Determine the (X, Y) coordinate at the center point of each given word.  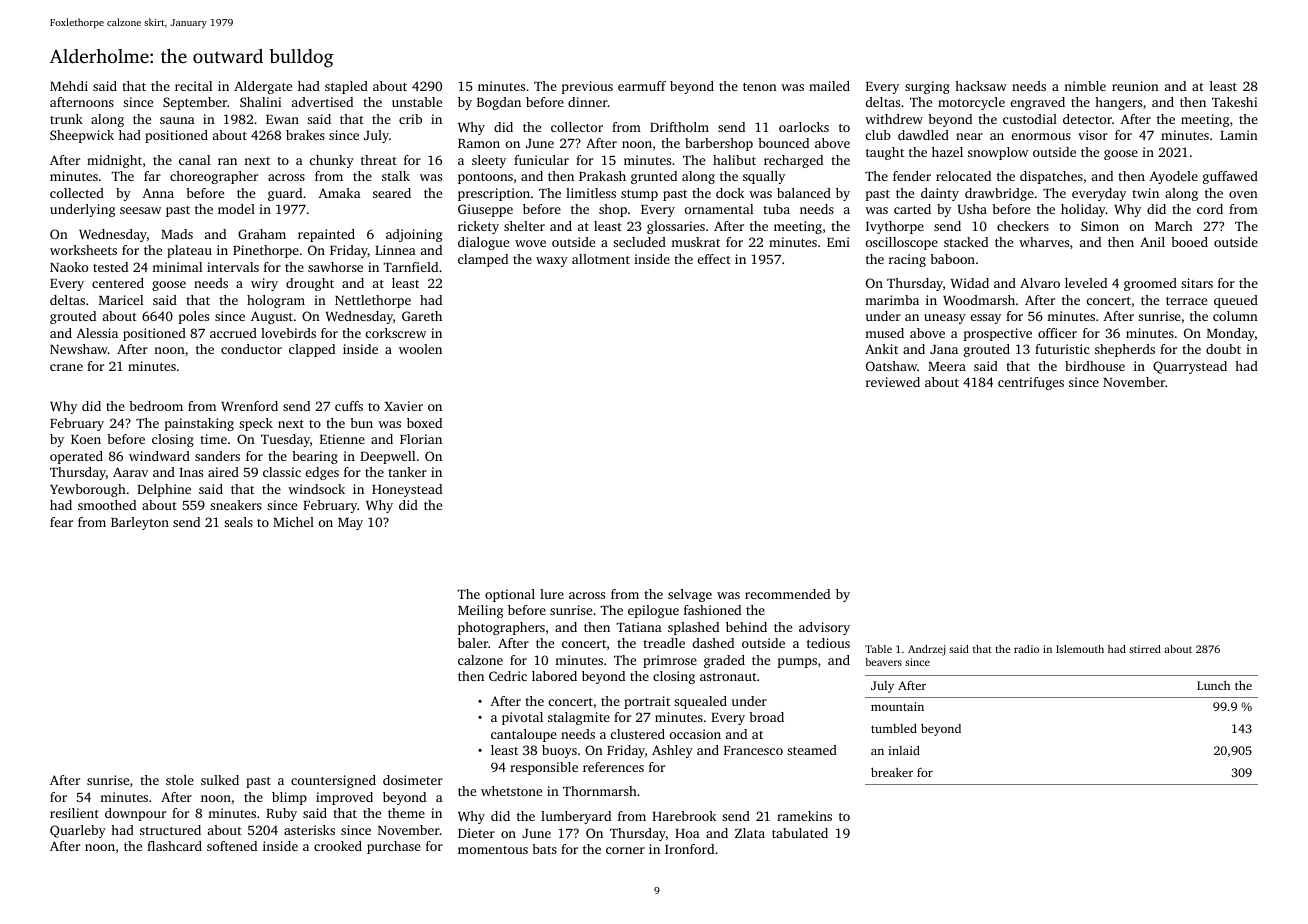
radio (1026, 649)
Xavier (403, 406)
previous (587, 87)
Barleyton (140, 523)
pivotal (522, 718)
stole (180, 780)
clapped (312, 350)
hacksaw (981, 86)
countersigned (333, 781)
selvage (690, 595)
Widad (969, 283)
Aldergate (263, 87)
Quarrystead (1190, 367)
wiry (264, 284)
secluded (639, 242)
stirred (1145, 649)
